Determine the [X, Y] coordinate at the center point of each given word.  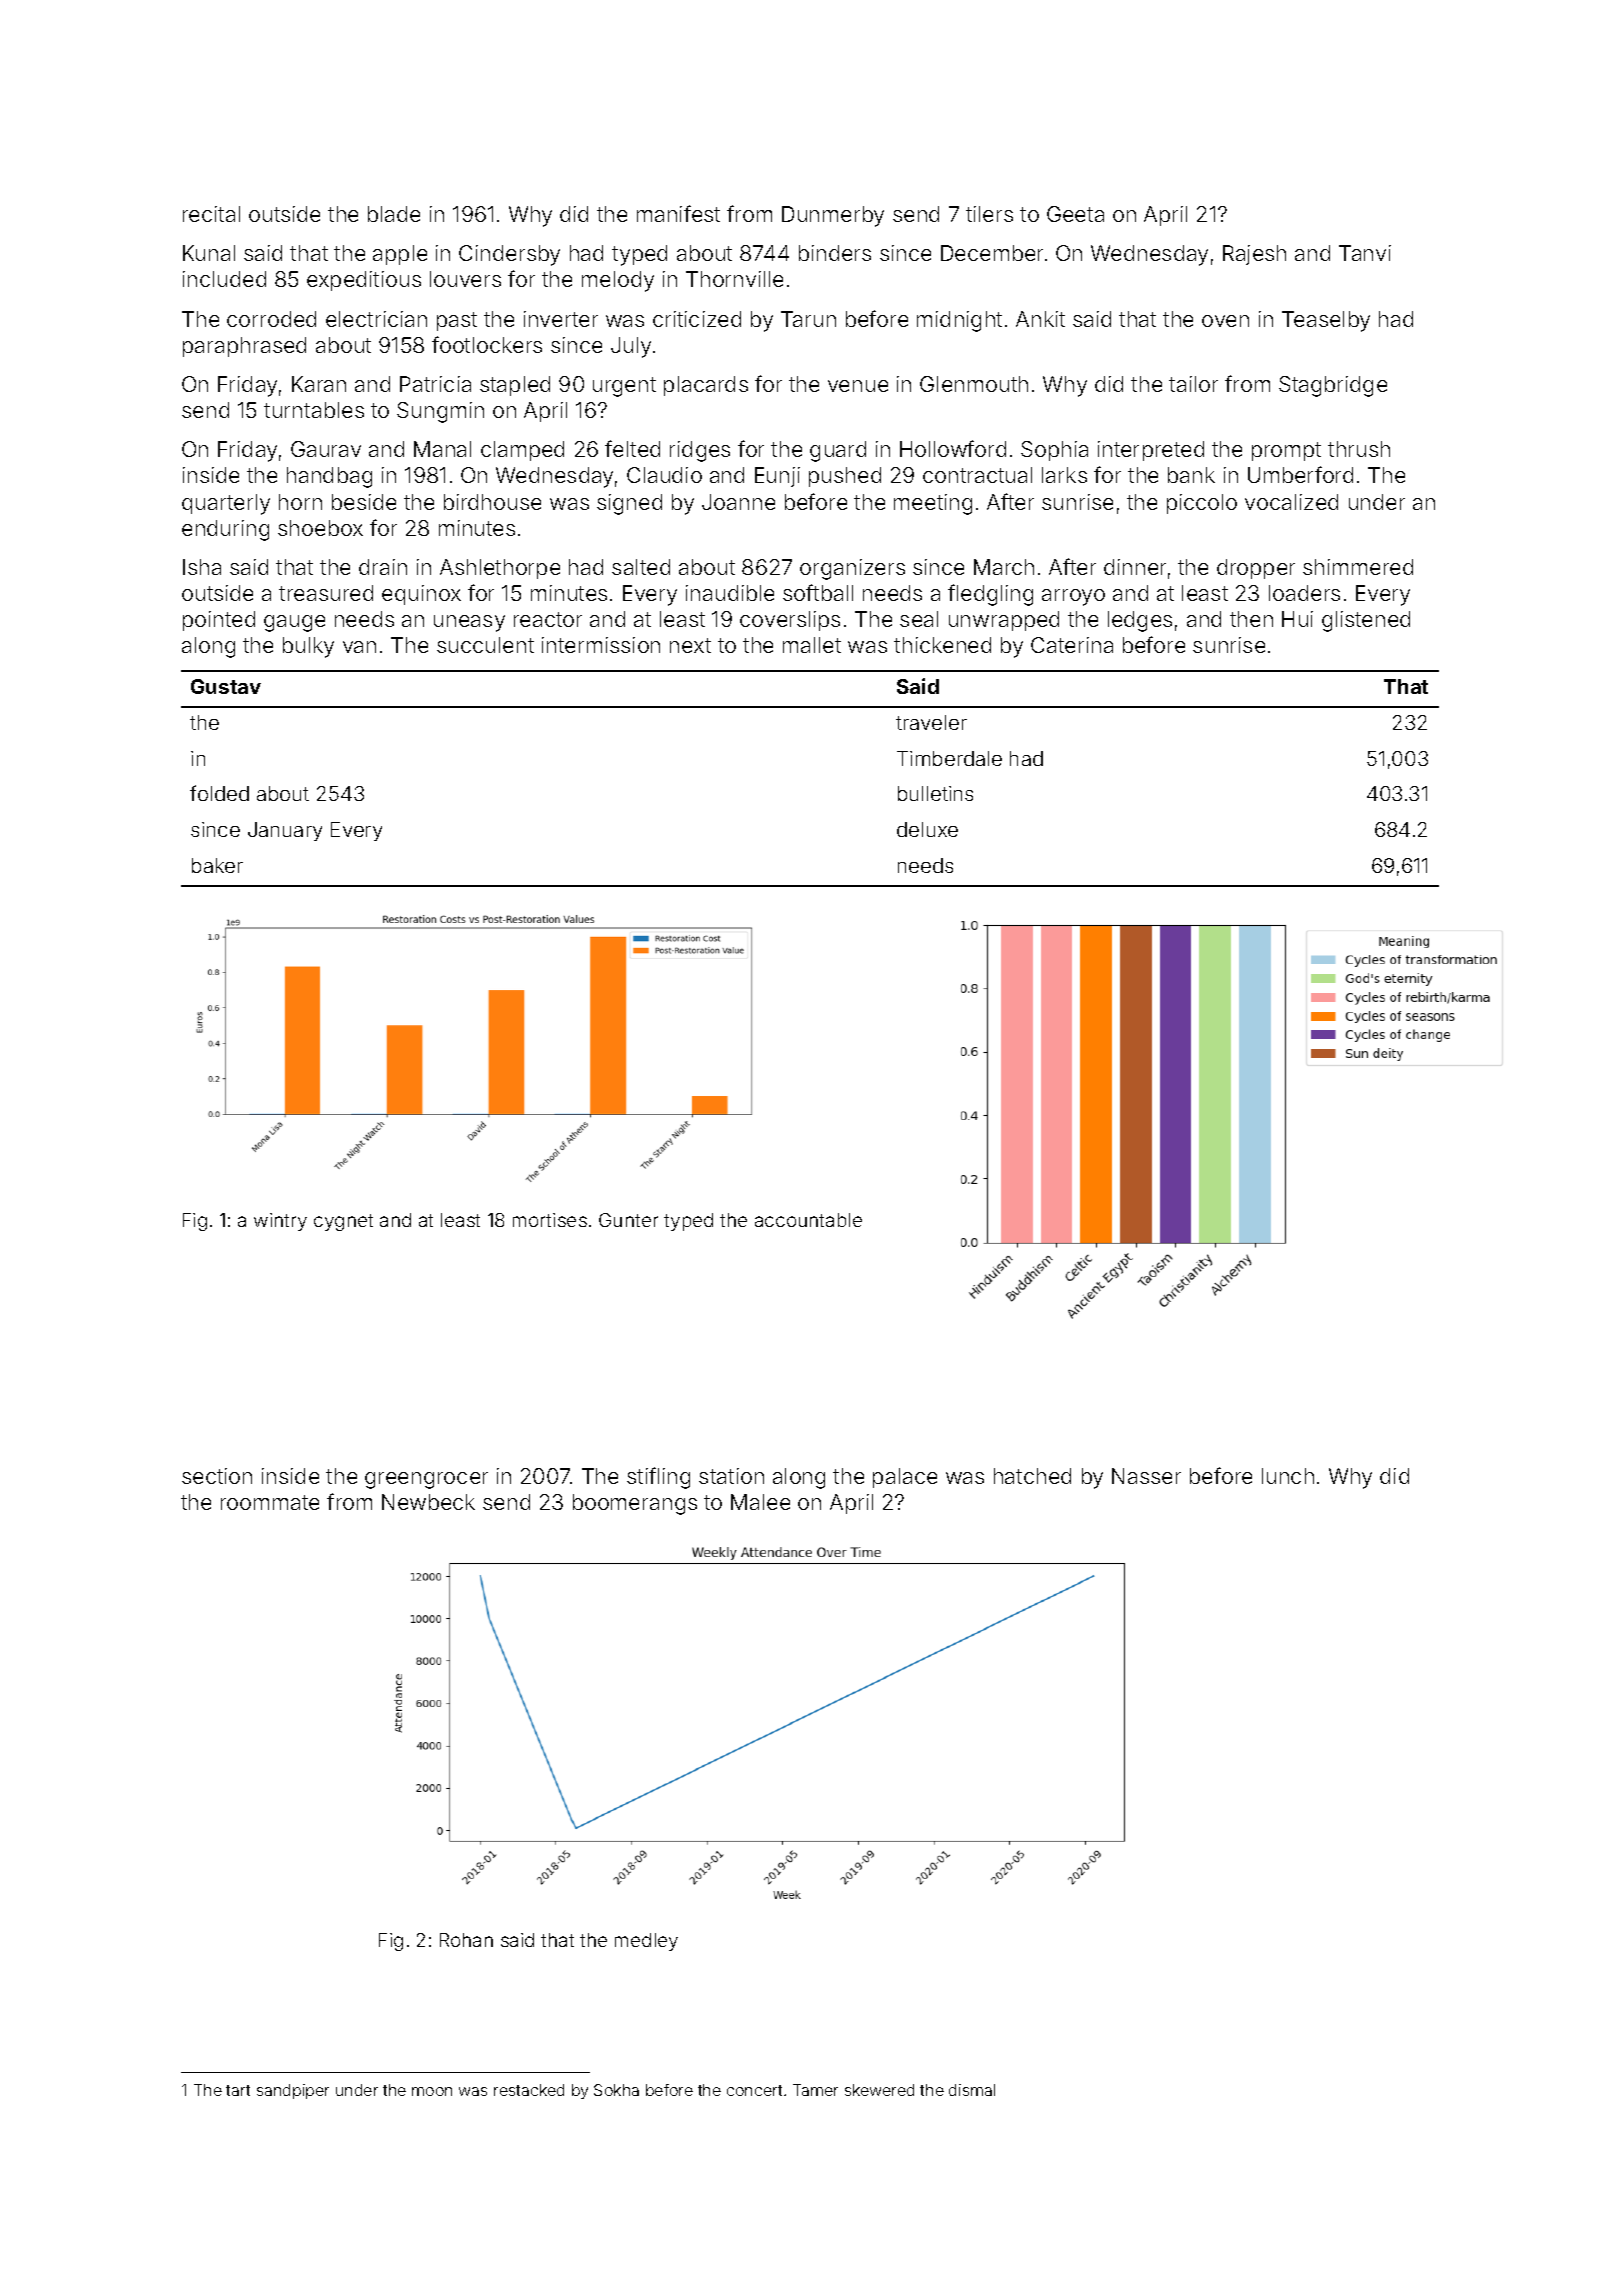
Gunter [628, 1220]
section [217, 1476]
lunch [1288, 1476]
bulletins [935, 793]
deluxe [927, 829]
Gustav [226, 686]
